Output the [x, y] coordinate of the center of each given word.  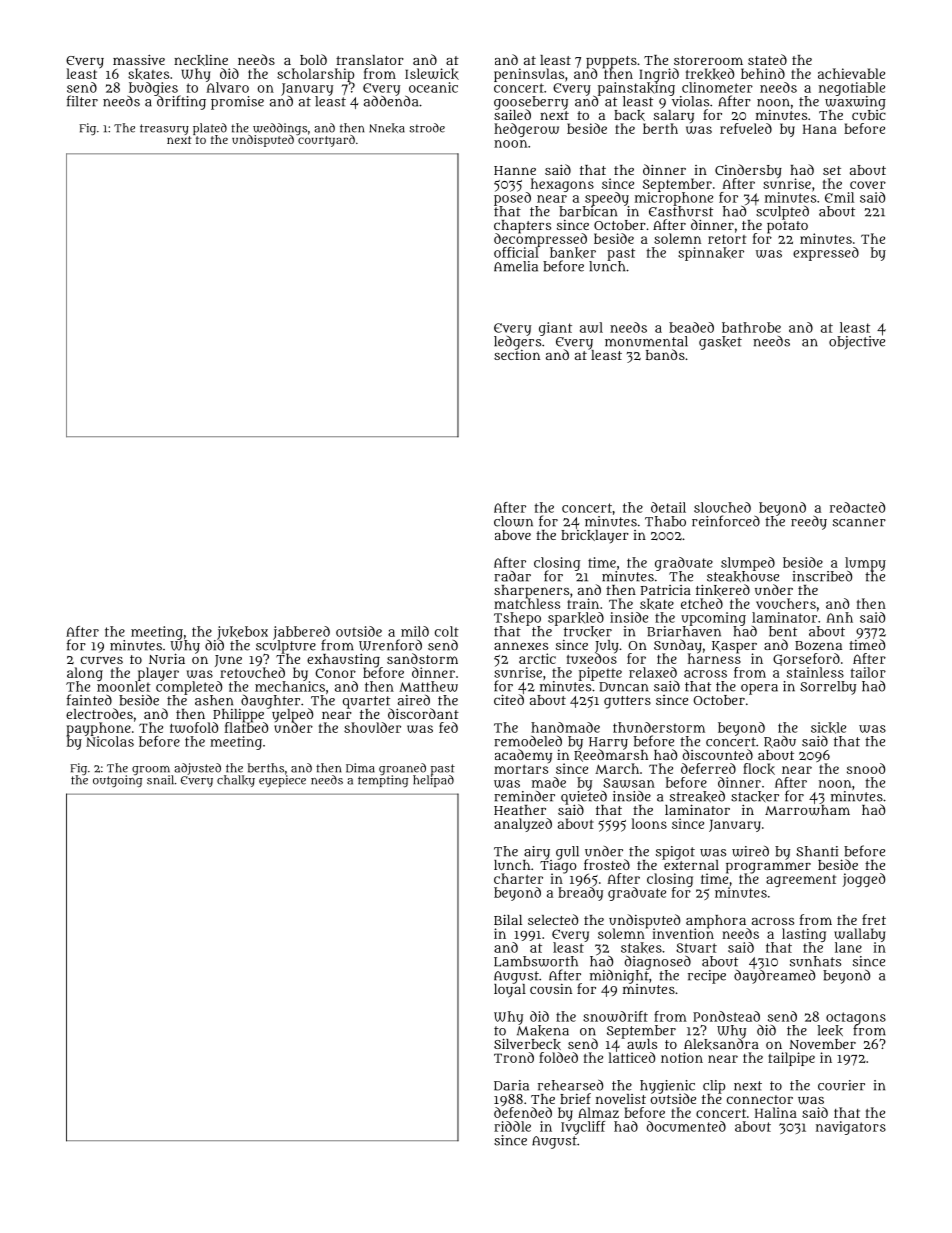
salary [674, 116]
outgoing [117, 781]
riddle [512, 1126]
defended [523, 1112]
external [691, 865]
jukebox [242, 633]
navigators [851, 1128]
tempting [383, 781]
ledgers [517, 343]
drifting [181, 103]
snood [866, 768]
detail [668, 507]
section [517, 355]
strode [427, 128]
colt [447, 631]
